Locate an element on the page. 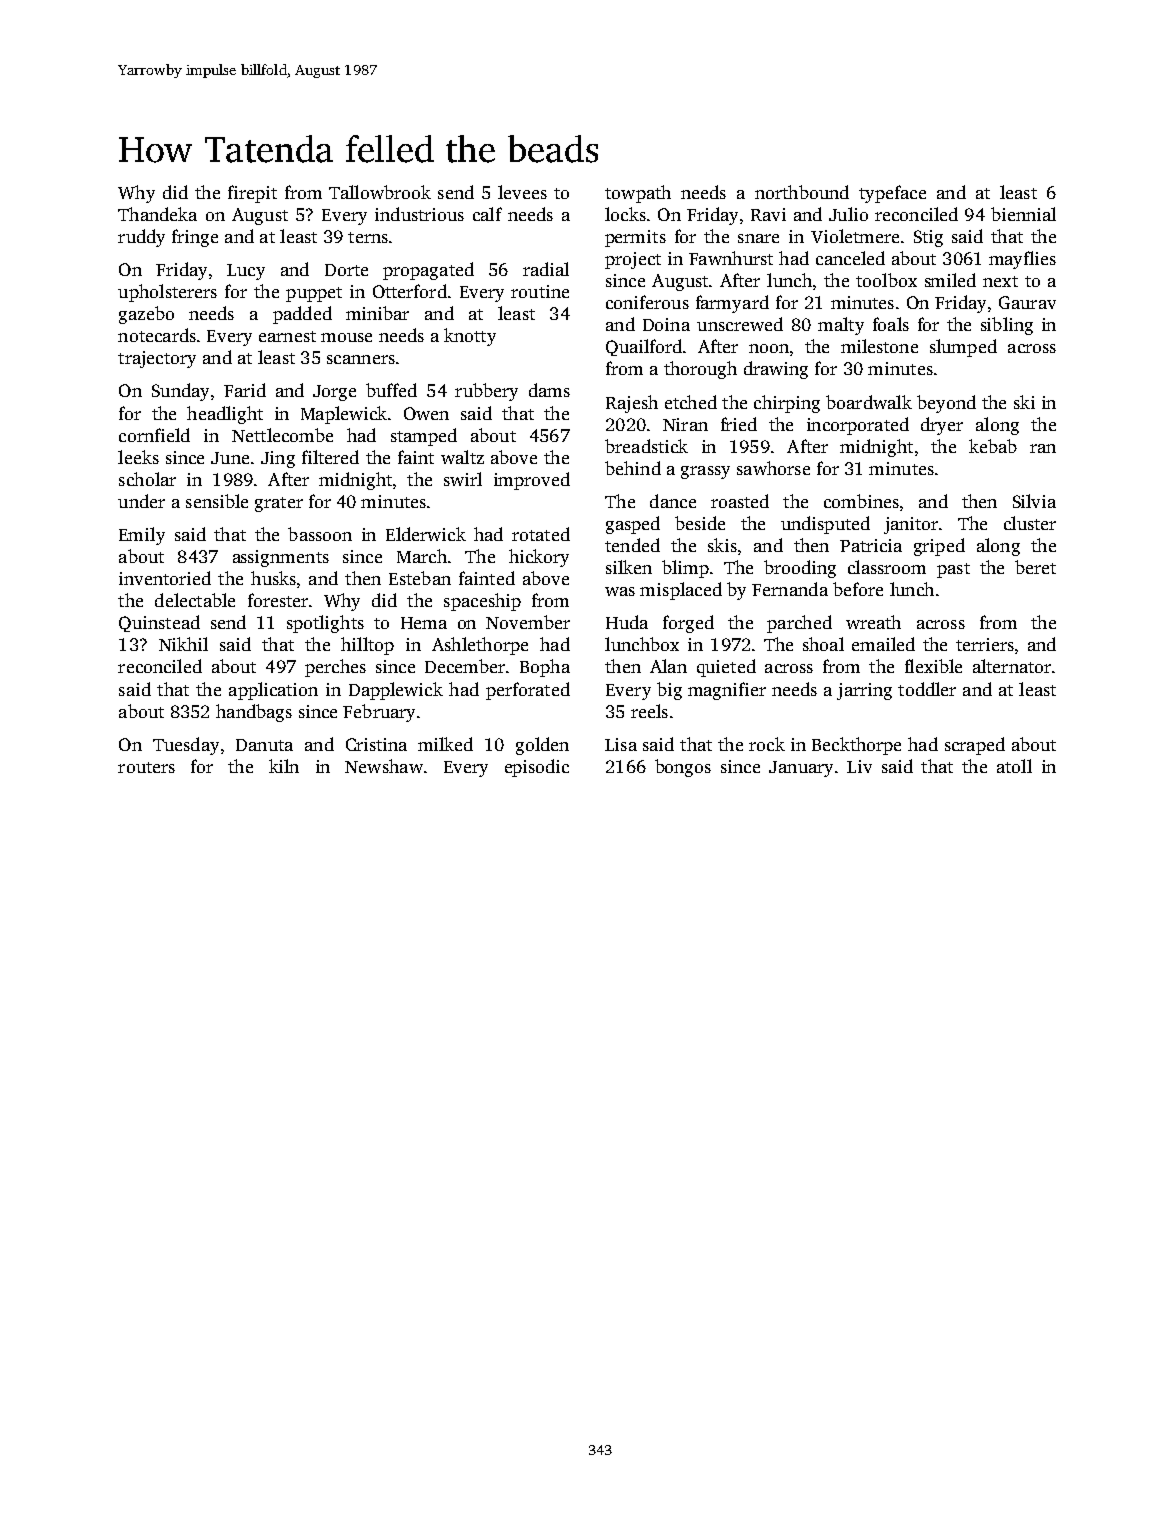 This image has height=1521, width=1175. Tallowbrook is located at coordinates (380, 192).
